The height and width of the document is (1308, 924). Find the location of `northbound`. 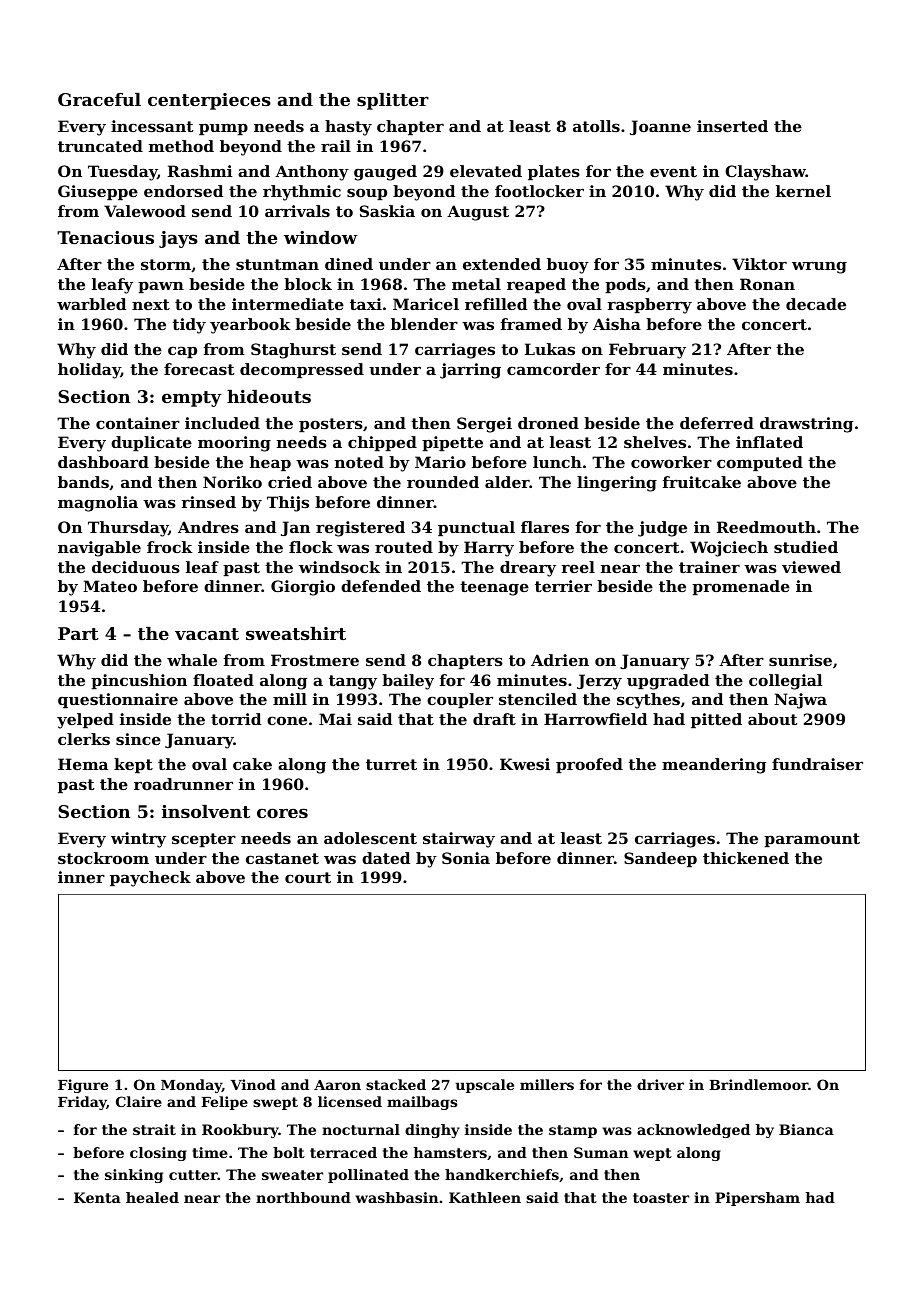

northbound is located at coordinates (303, 1197).
